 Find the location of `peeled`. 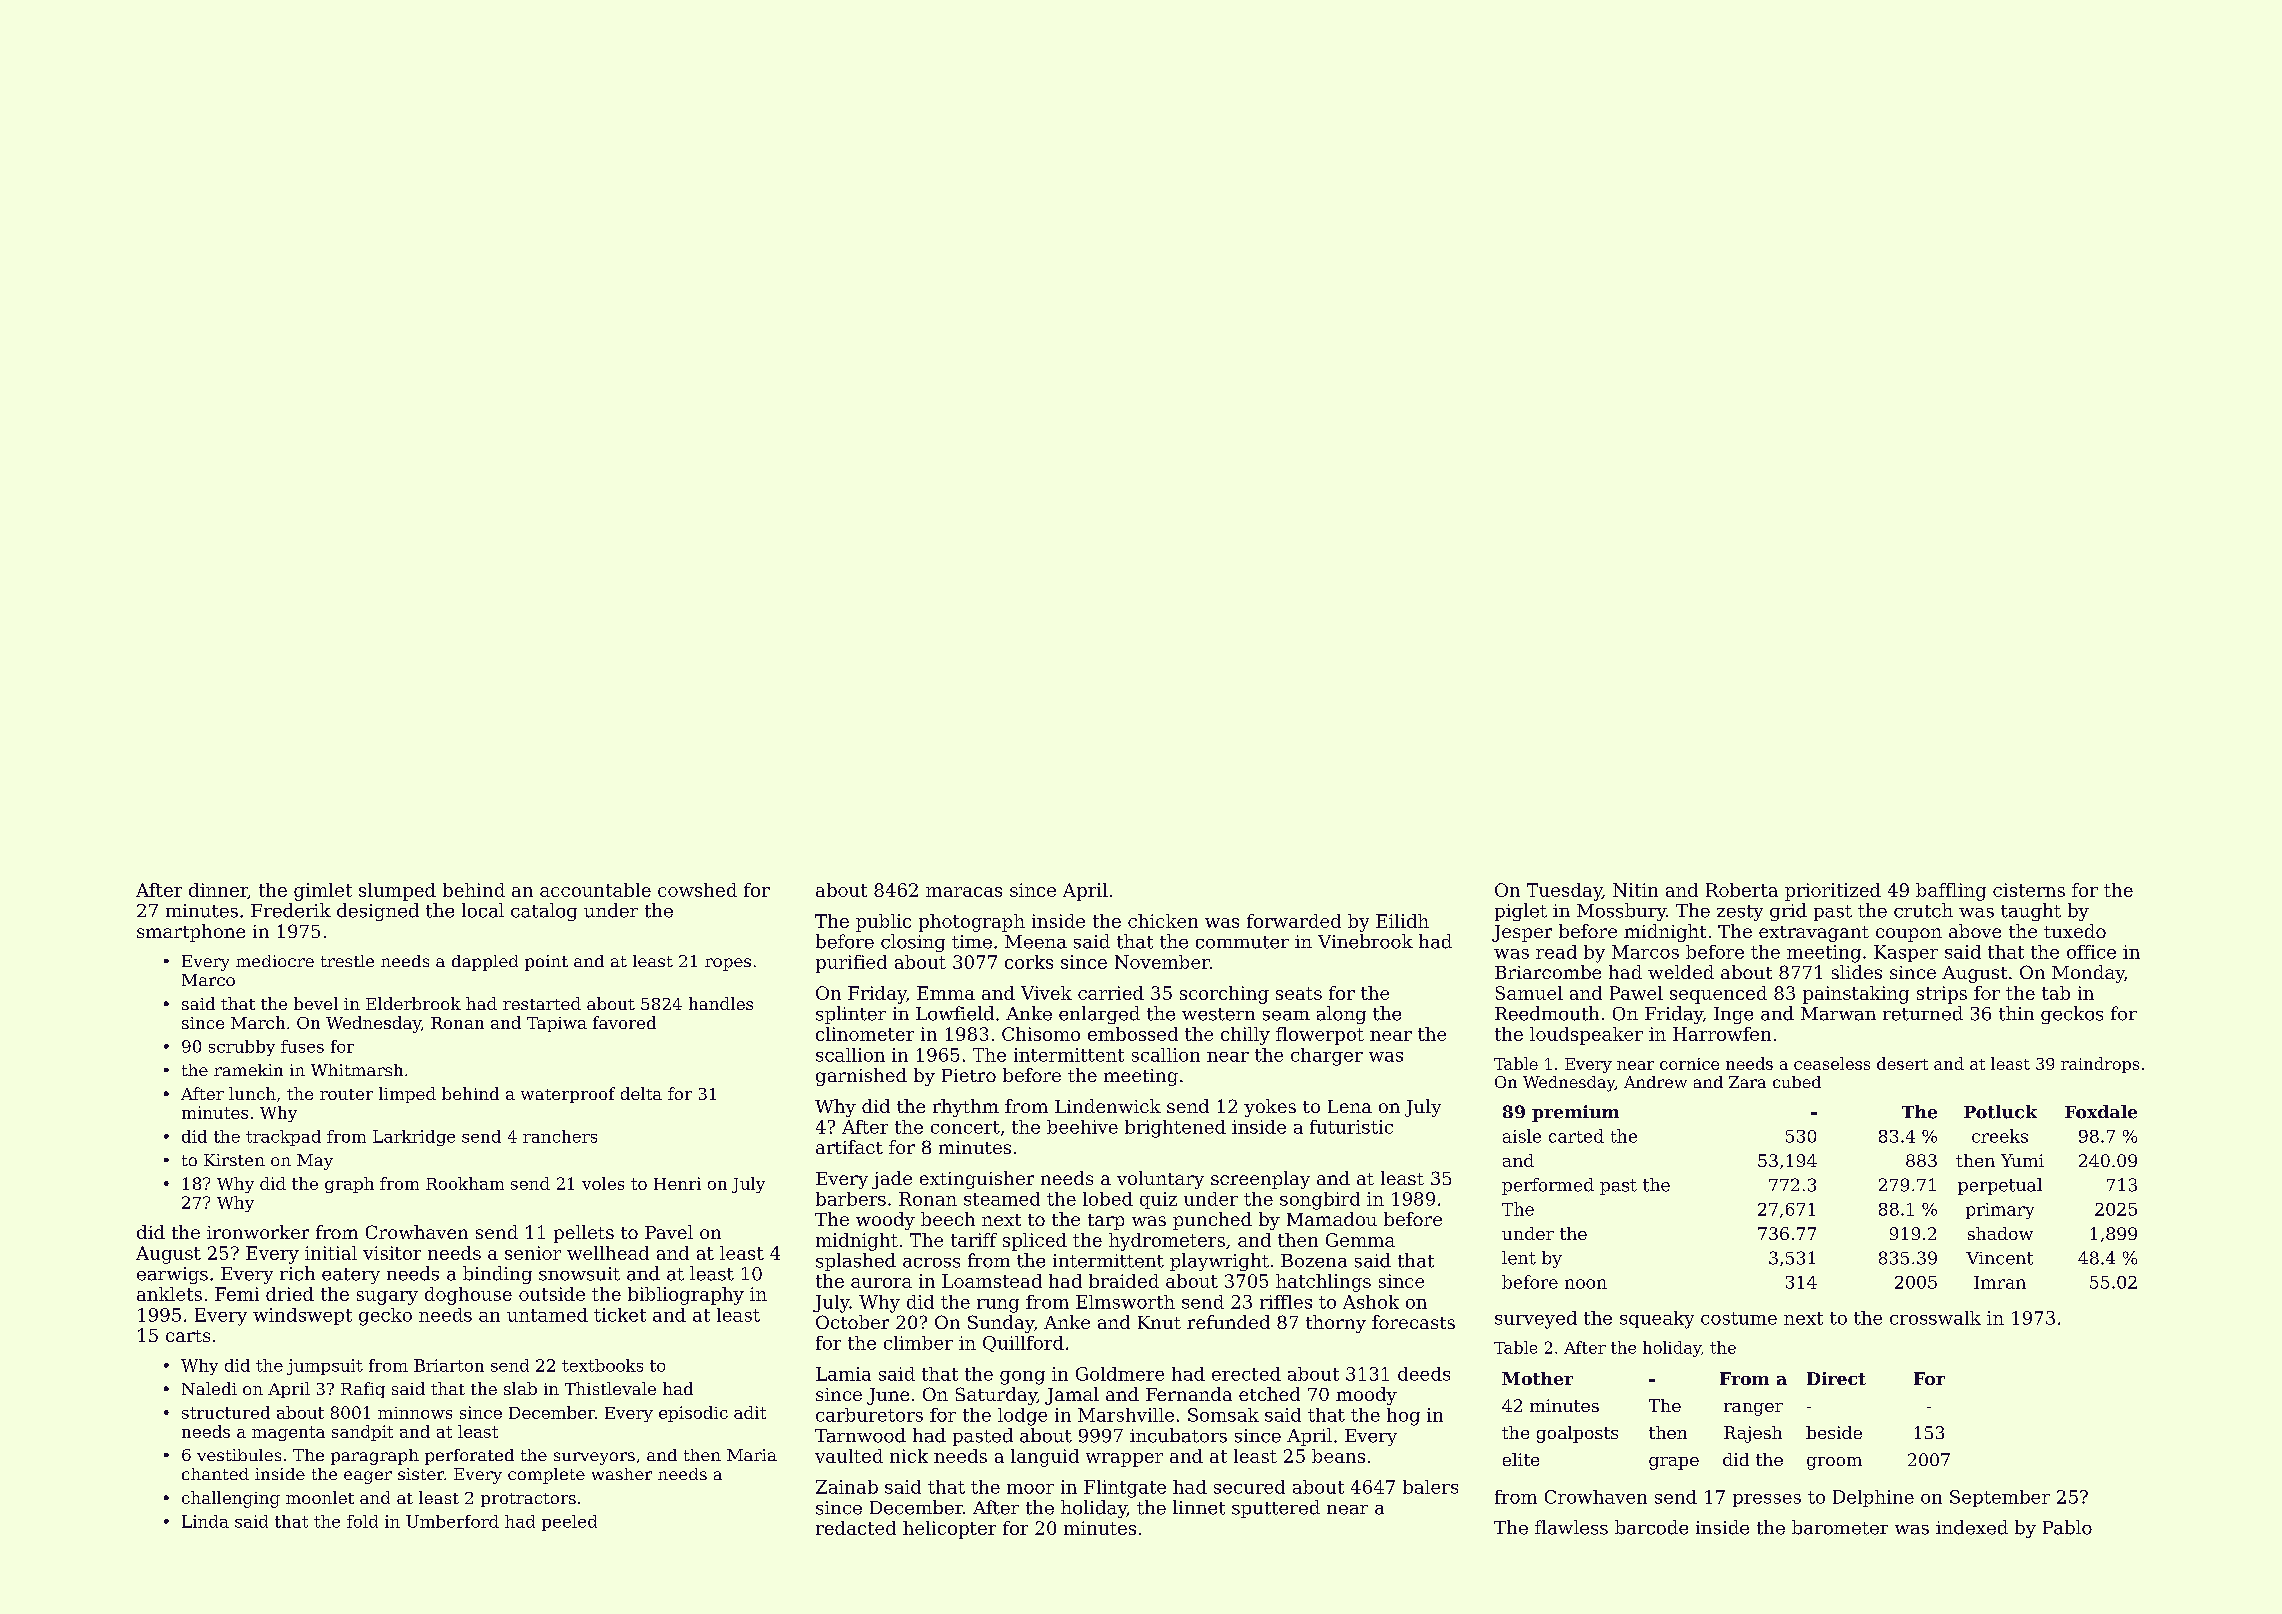

peeled is located at coordinates (569, 1523).
